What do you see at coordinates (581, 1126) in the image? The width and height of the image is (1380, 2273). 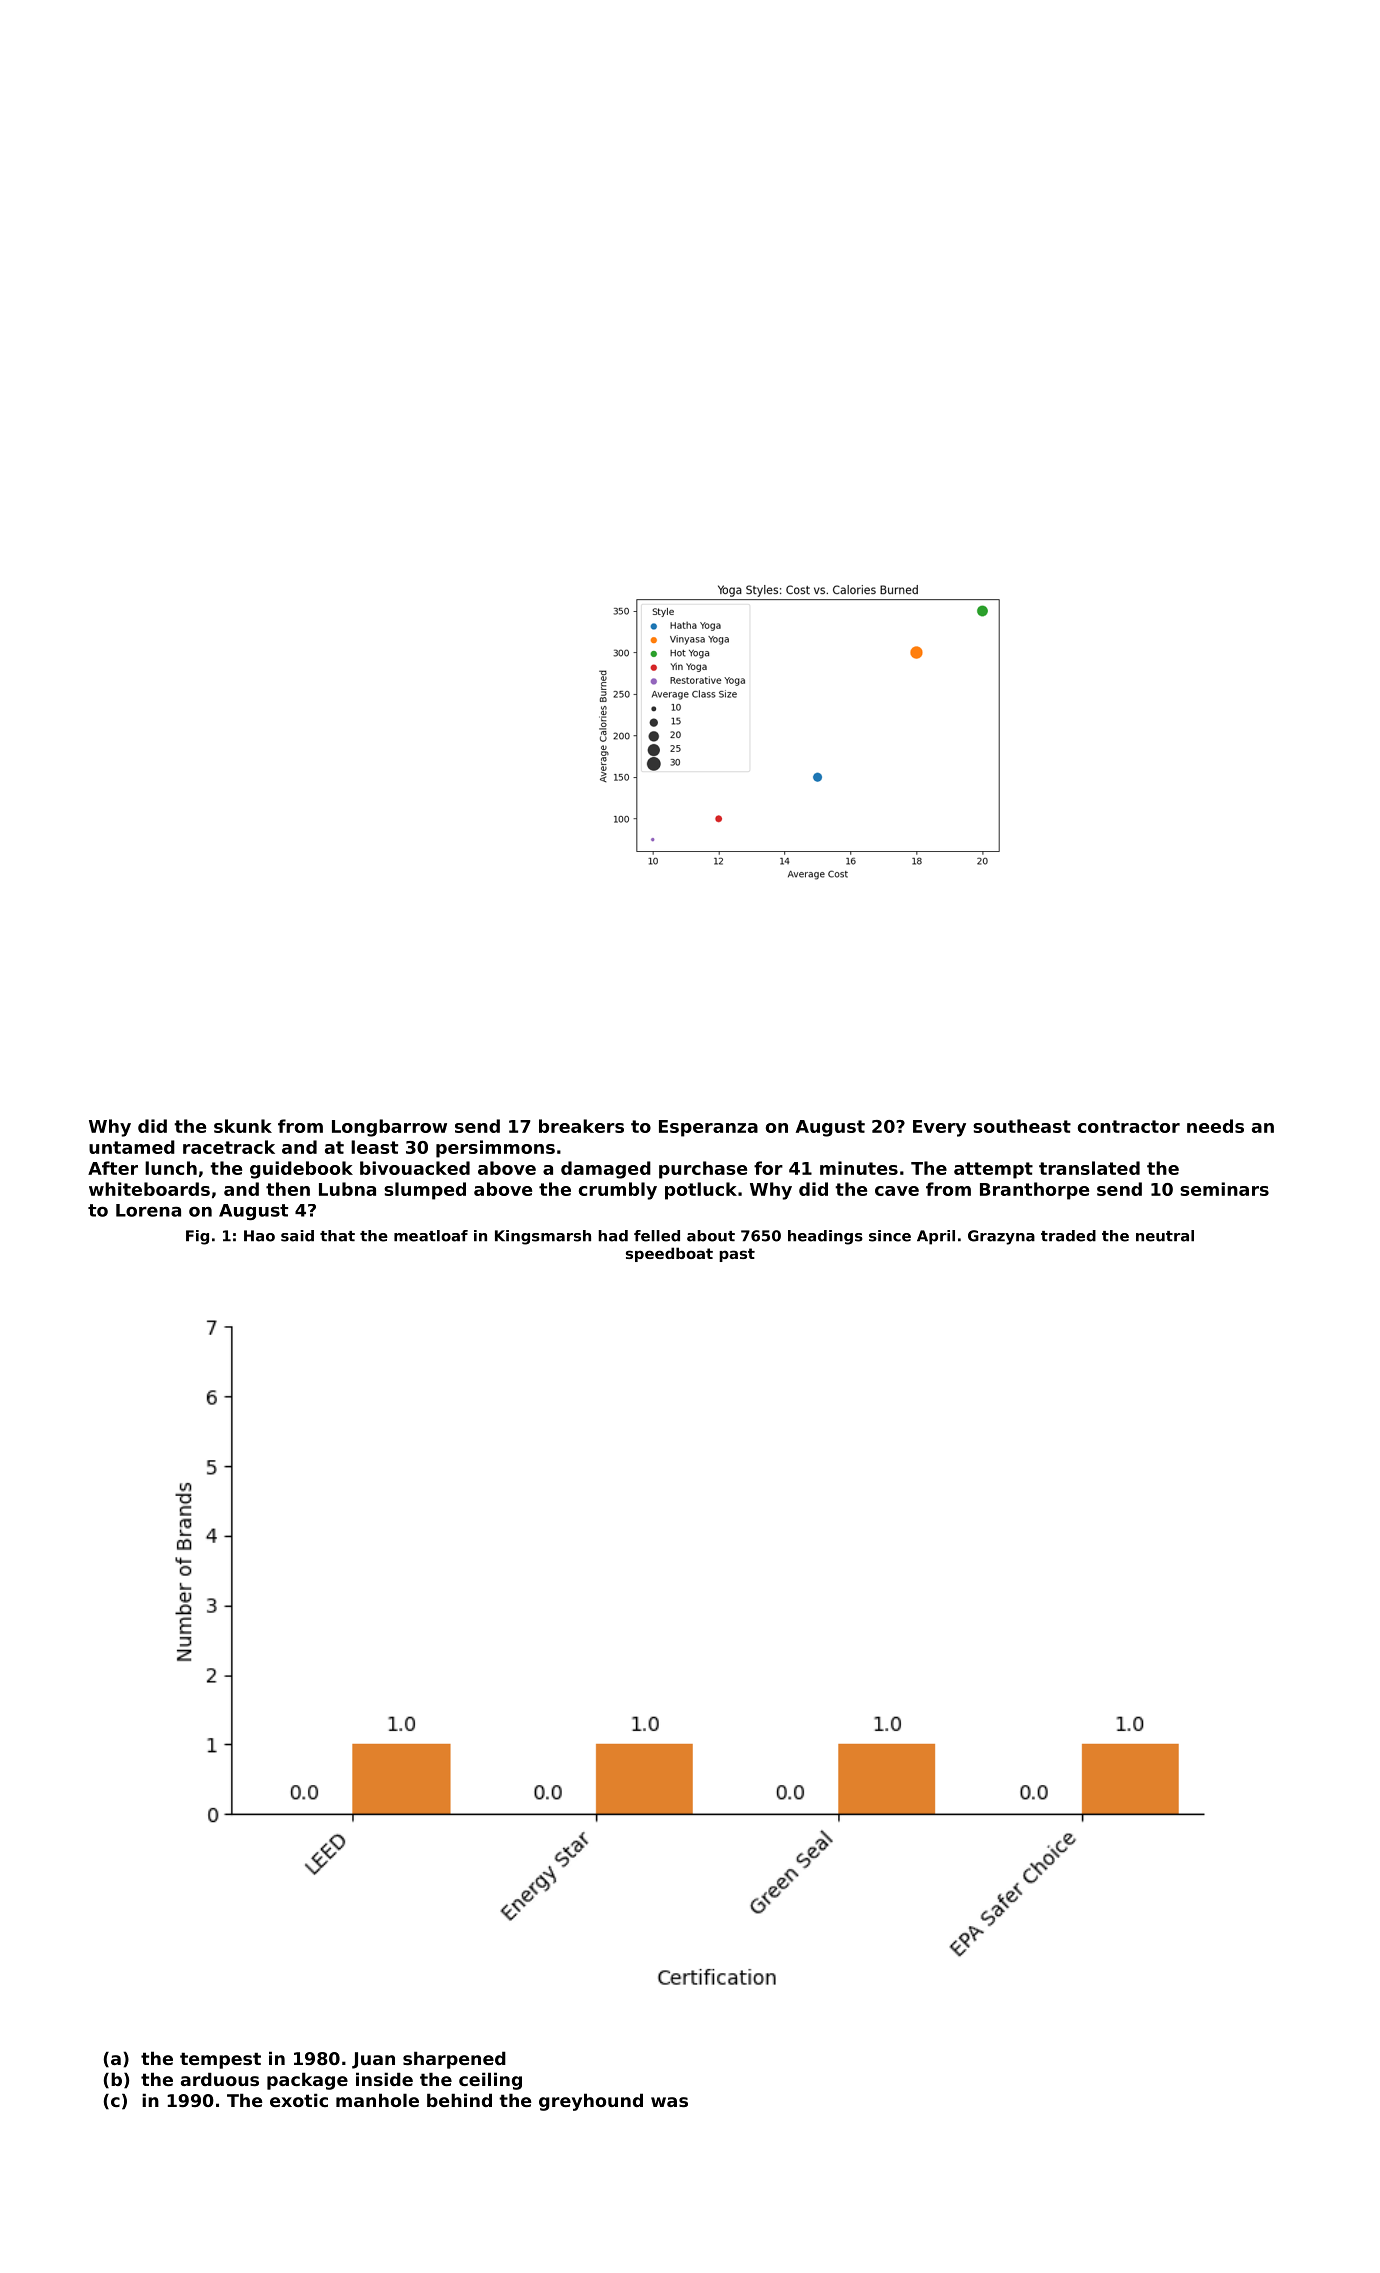 I see `breakers` at bounding box center [581, 1126].
